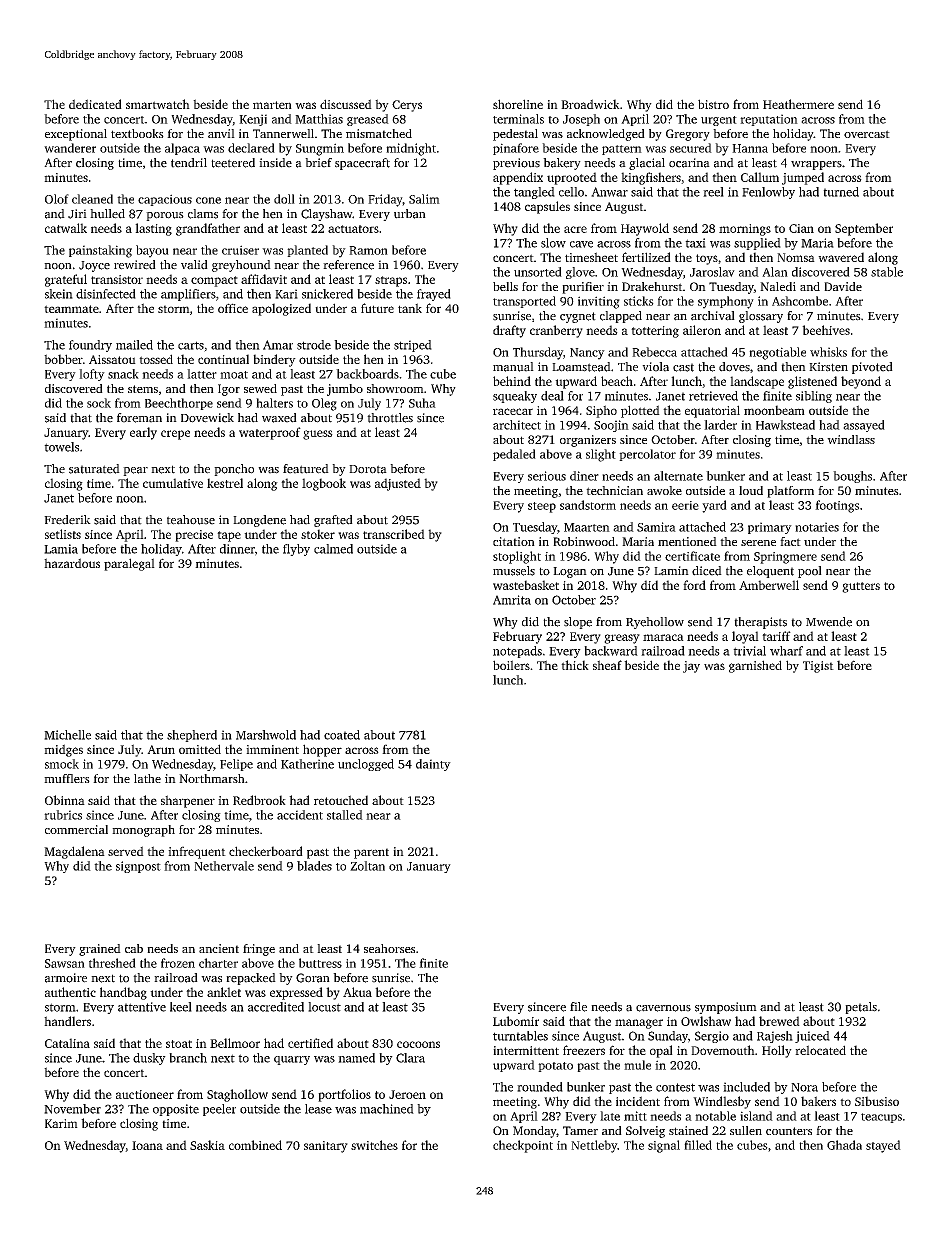 The height and width of the document is (1233, 952). What do you see at coordinates (191, 345) in the document?
I see `carts` at bounding box center [191, 345].
